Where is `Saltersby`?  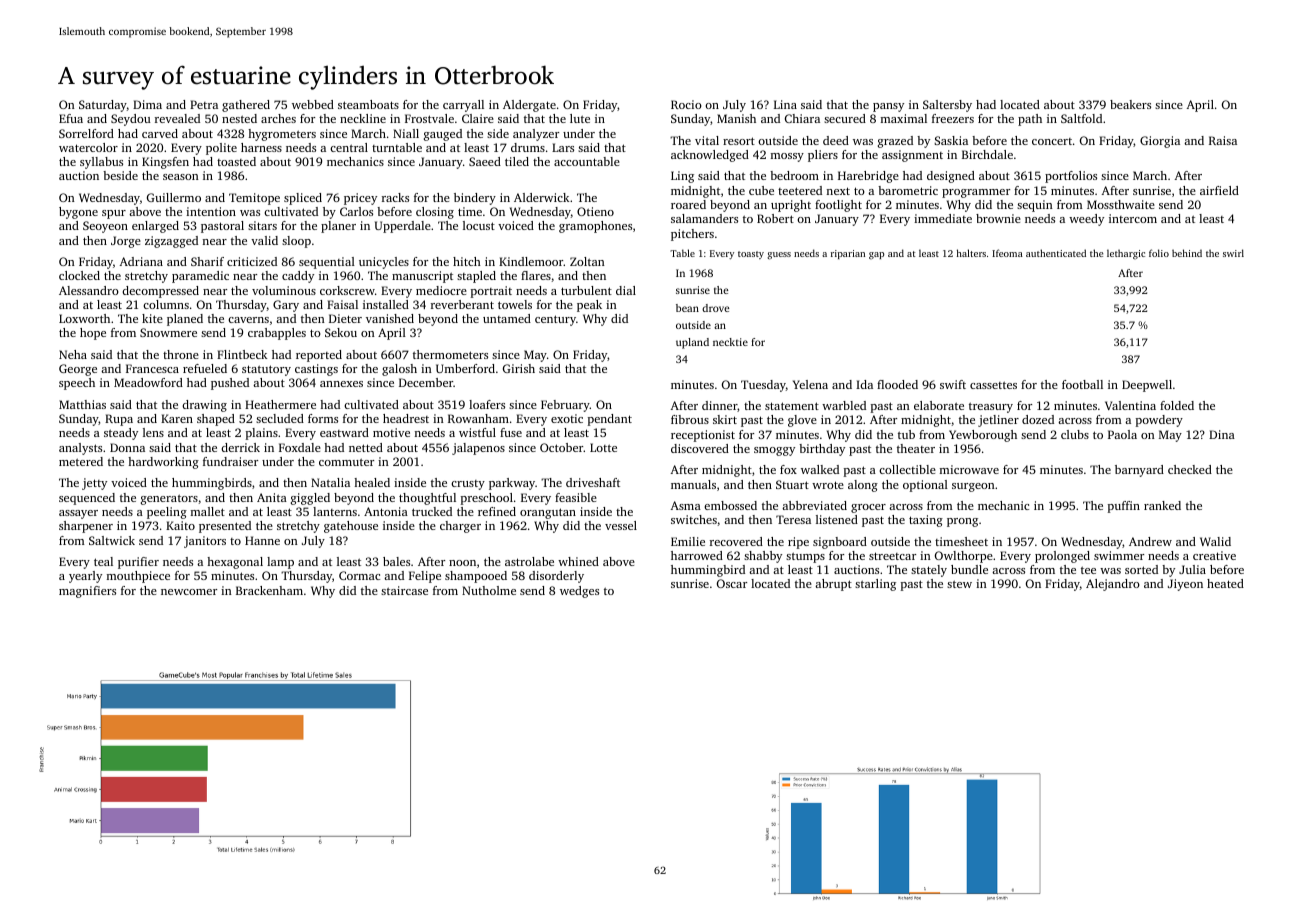
Saltersby is located at coordinates (947, 106).
